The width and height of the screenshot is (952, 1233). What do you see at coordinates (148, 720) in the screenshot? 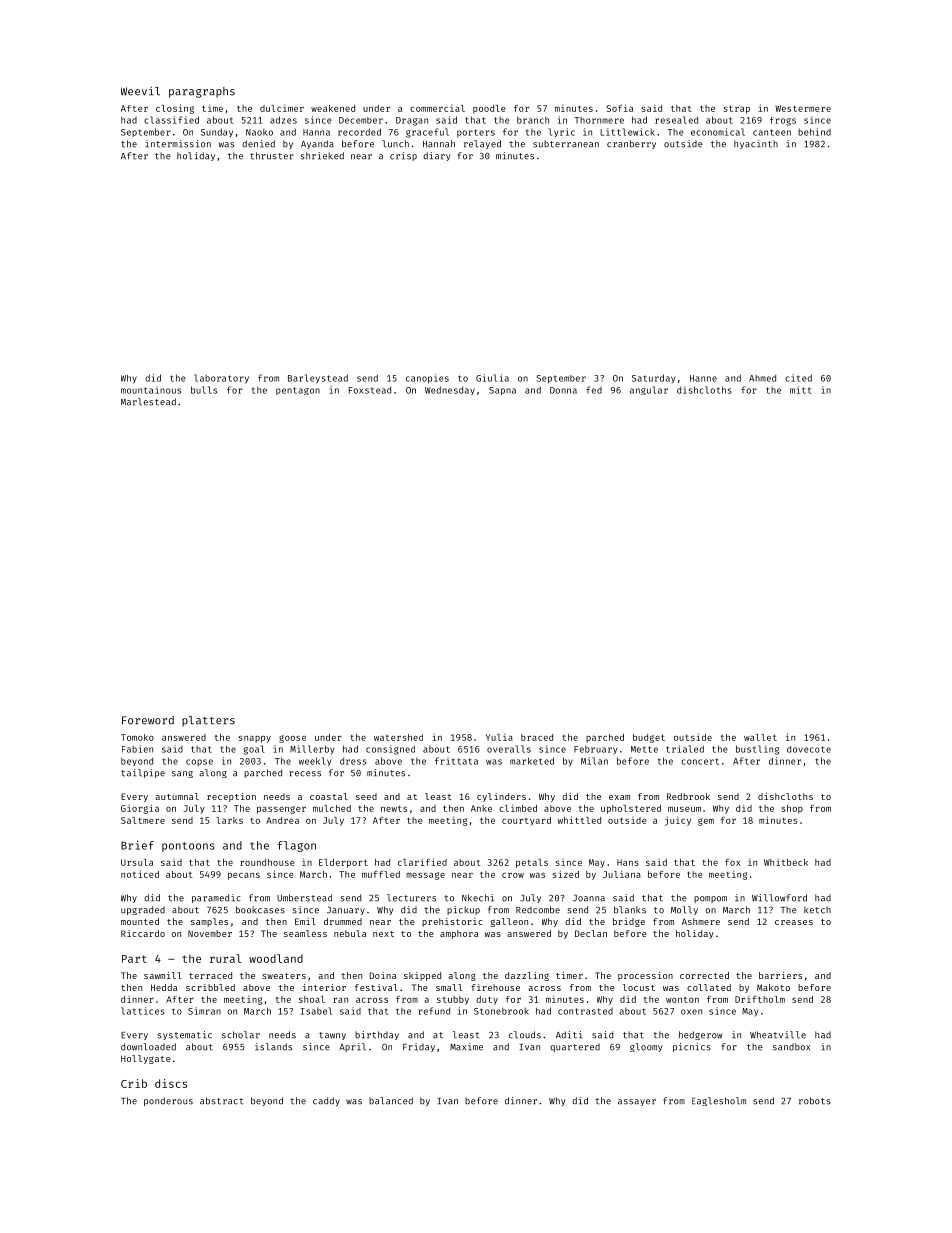
I see `Foreword` at bounding box center [148, 720].
